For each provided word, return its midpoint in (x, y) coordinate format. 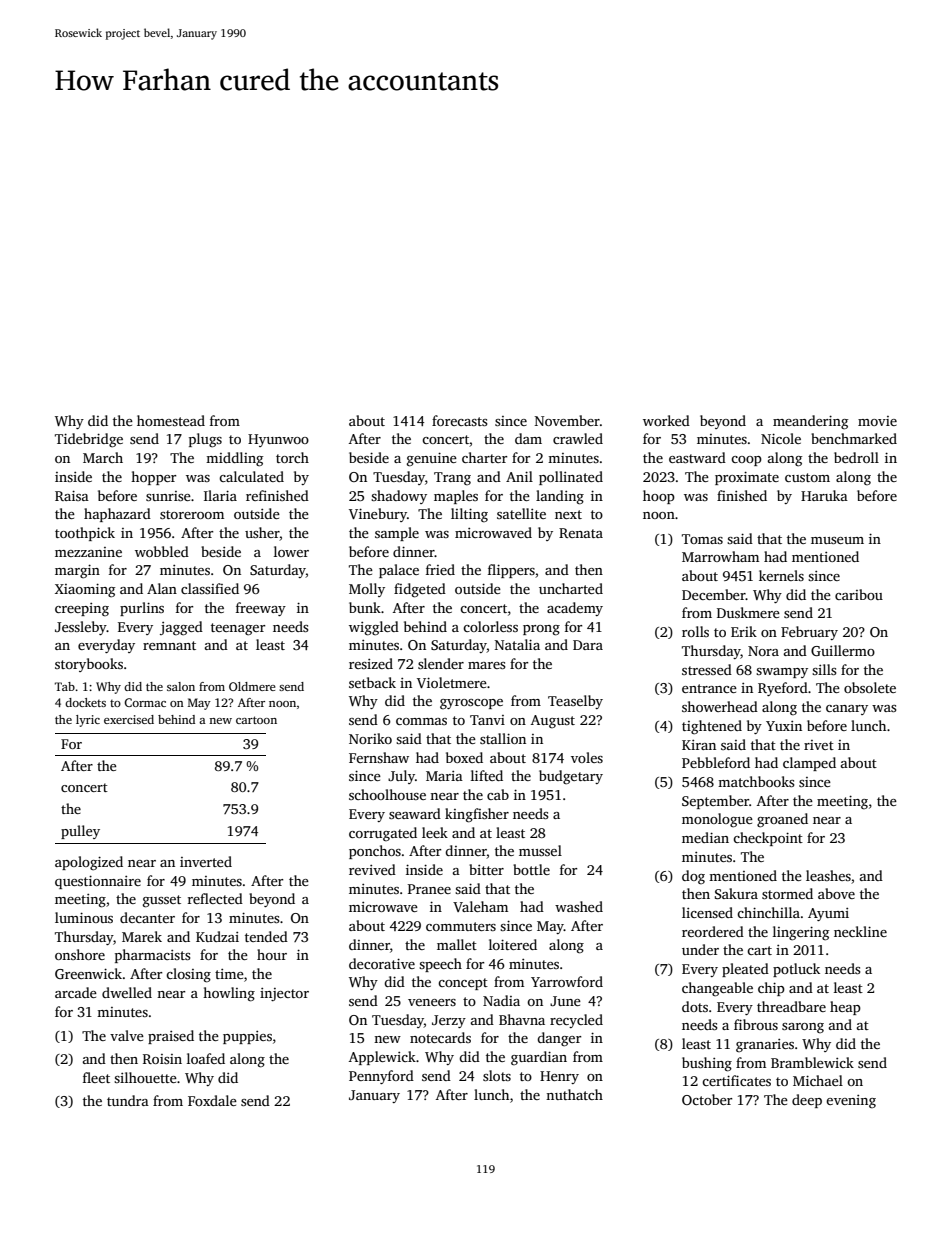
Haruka (824, 495)
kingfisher (477, 815)
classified (210, 588)
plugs (205, 440)
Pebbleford (716, 762)
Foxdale (212, 1100)
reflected (215, 898)
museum (837, 540)
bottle (531, 869)
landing (560, 497)
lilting (469, 515)
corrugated (383, 834)
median (705, 837)
